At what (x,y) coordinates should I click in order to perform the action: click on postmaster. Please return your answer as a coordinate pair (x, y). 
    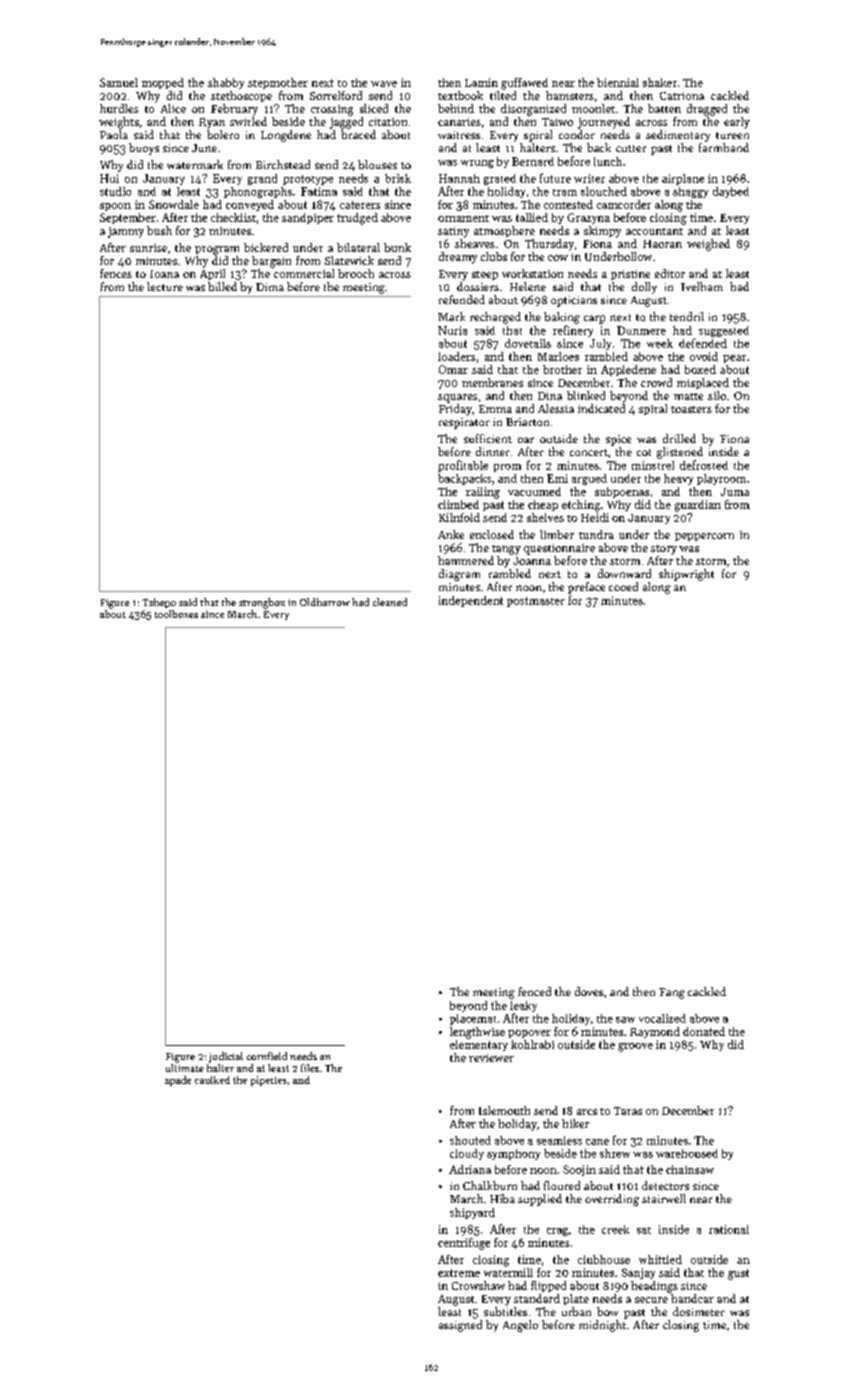
    Looking at the image, I should click on (536, 602).
